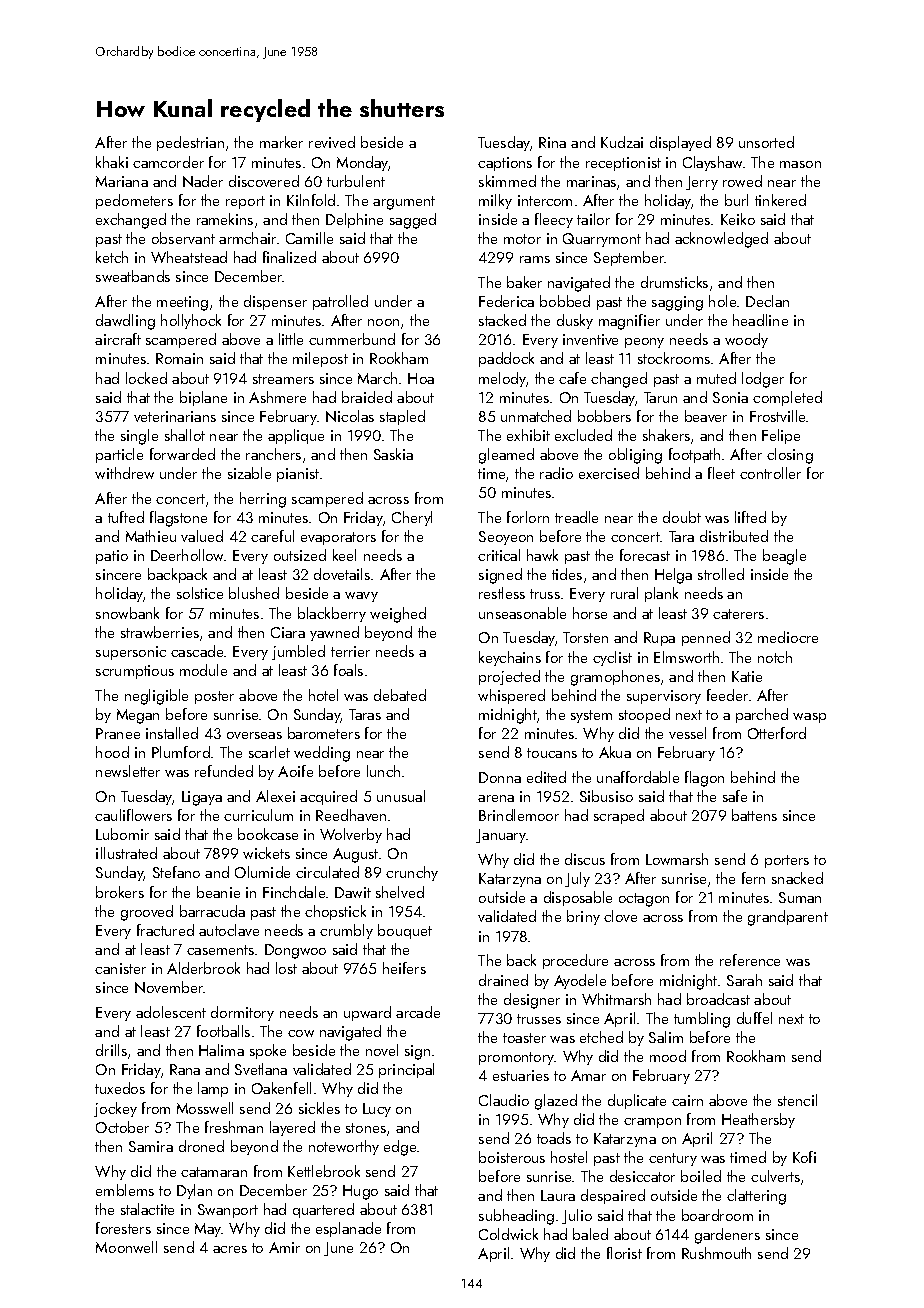 Image resolution: width=924 pixels, height=1308 pixels. What do you see at coordinates (680, 143) in the screenshot?
I see `displayed` at bounding box center [680, 143].
